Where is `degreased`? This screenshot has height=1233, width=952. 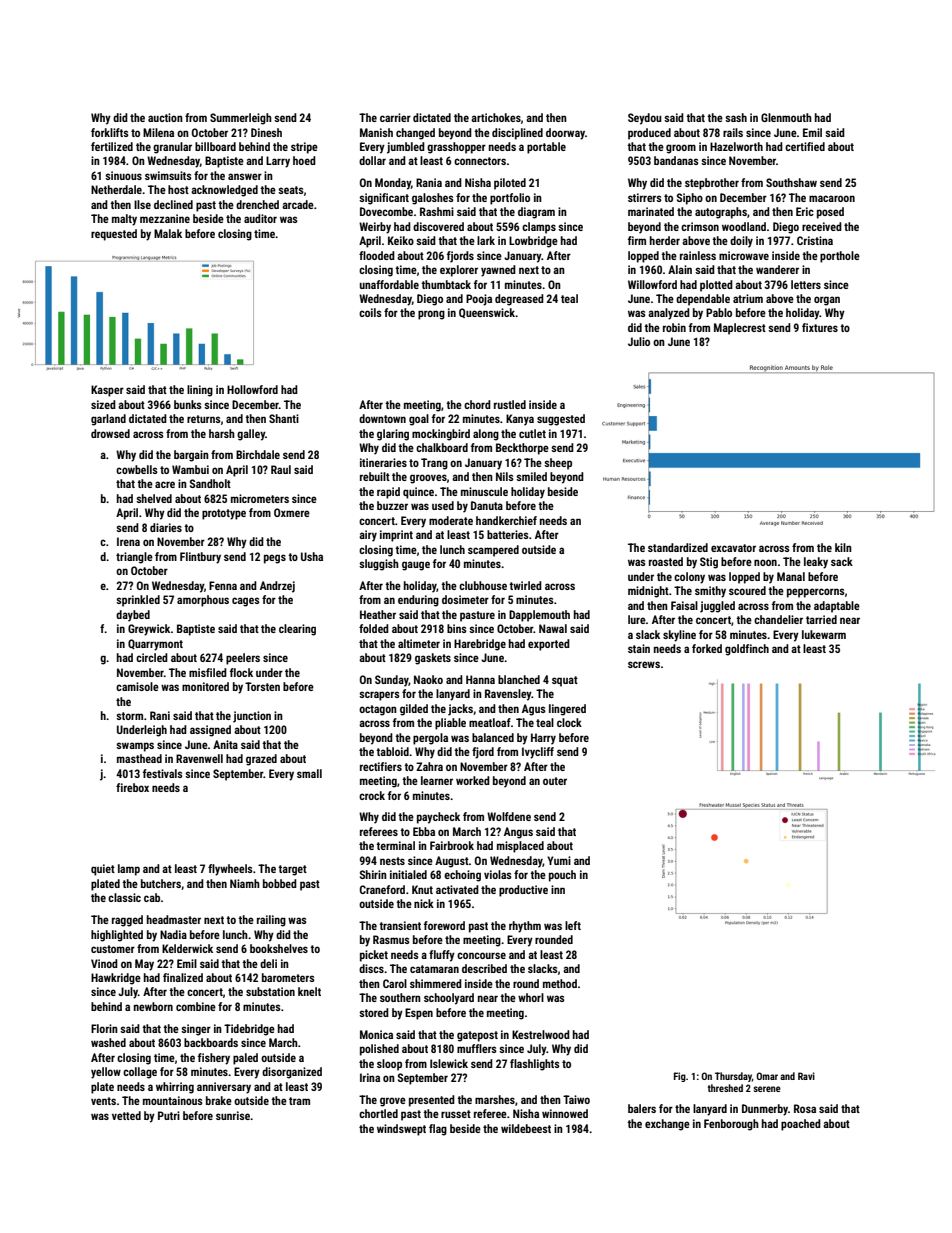
degreased is located at coordinates (519, 300).
